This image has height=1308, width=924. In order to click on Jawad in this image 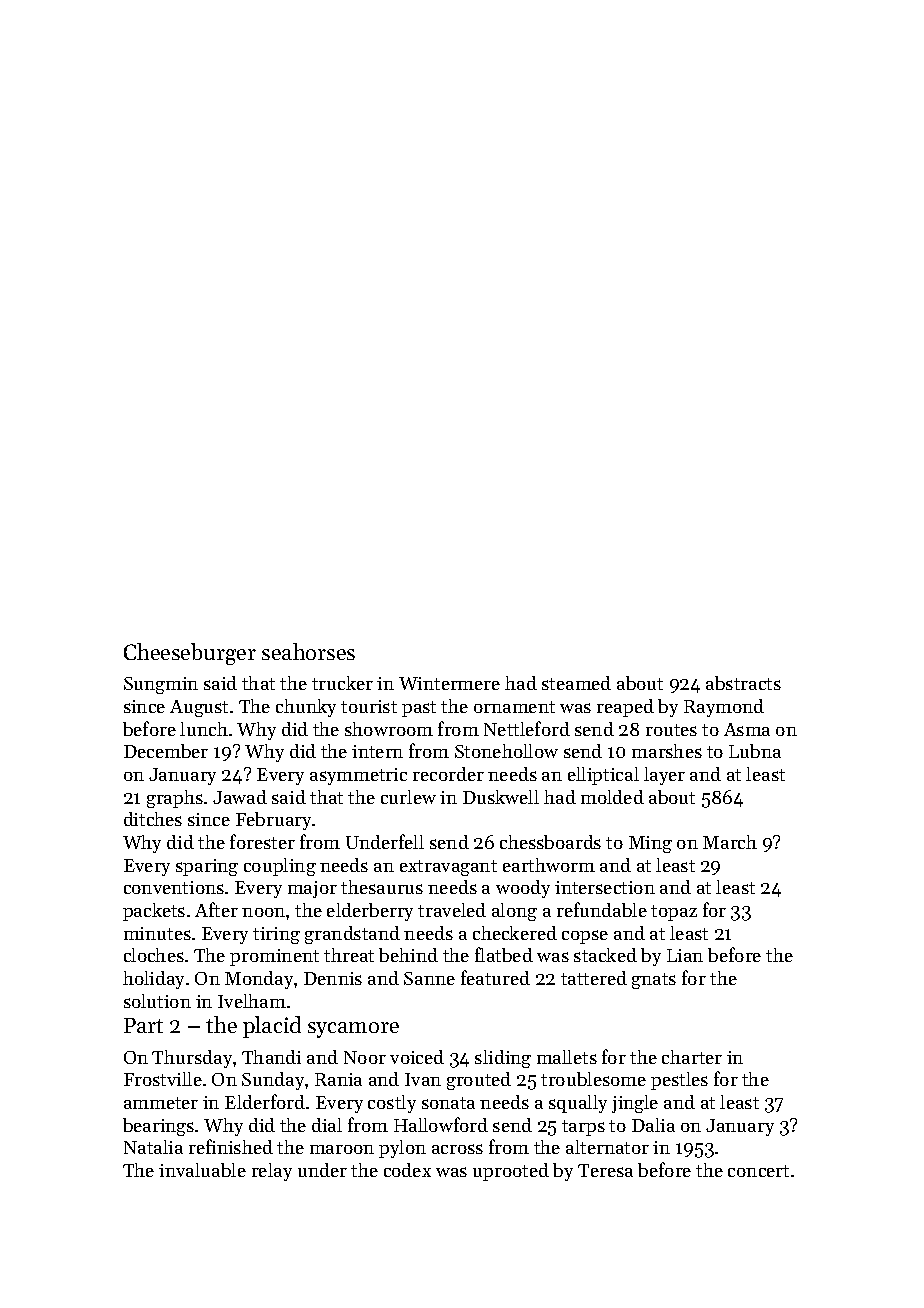, I will do `click(240, 797)`.
